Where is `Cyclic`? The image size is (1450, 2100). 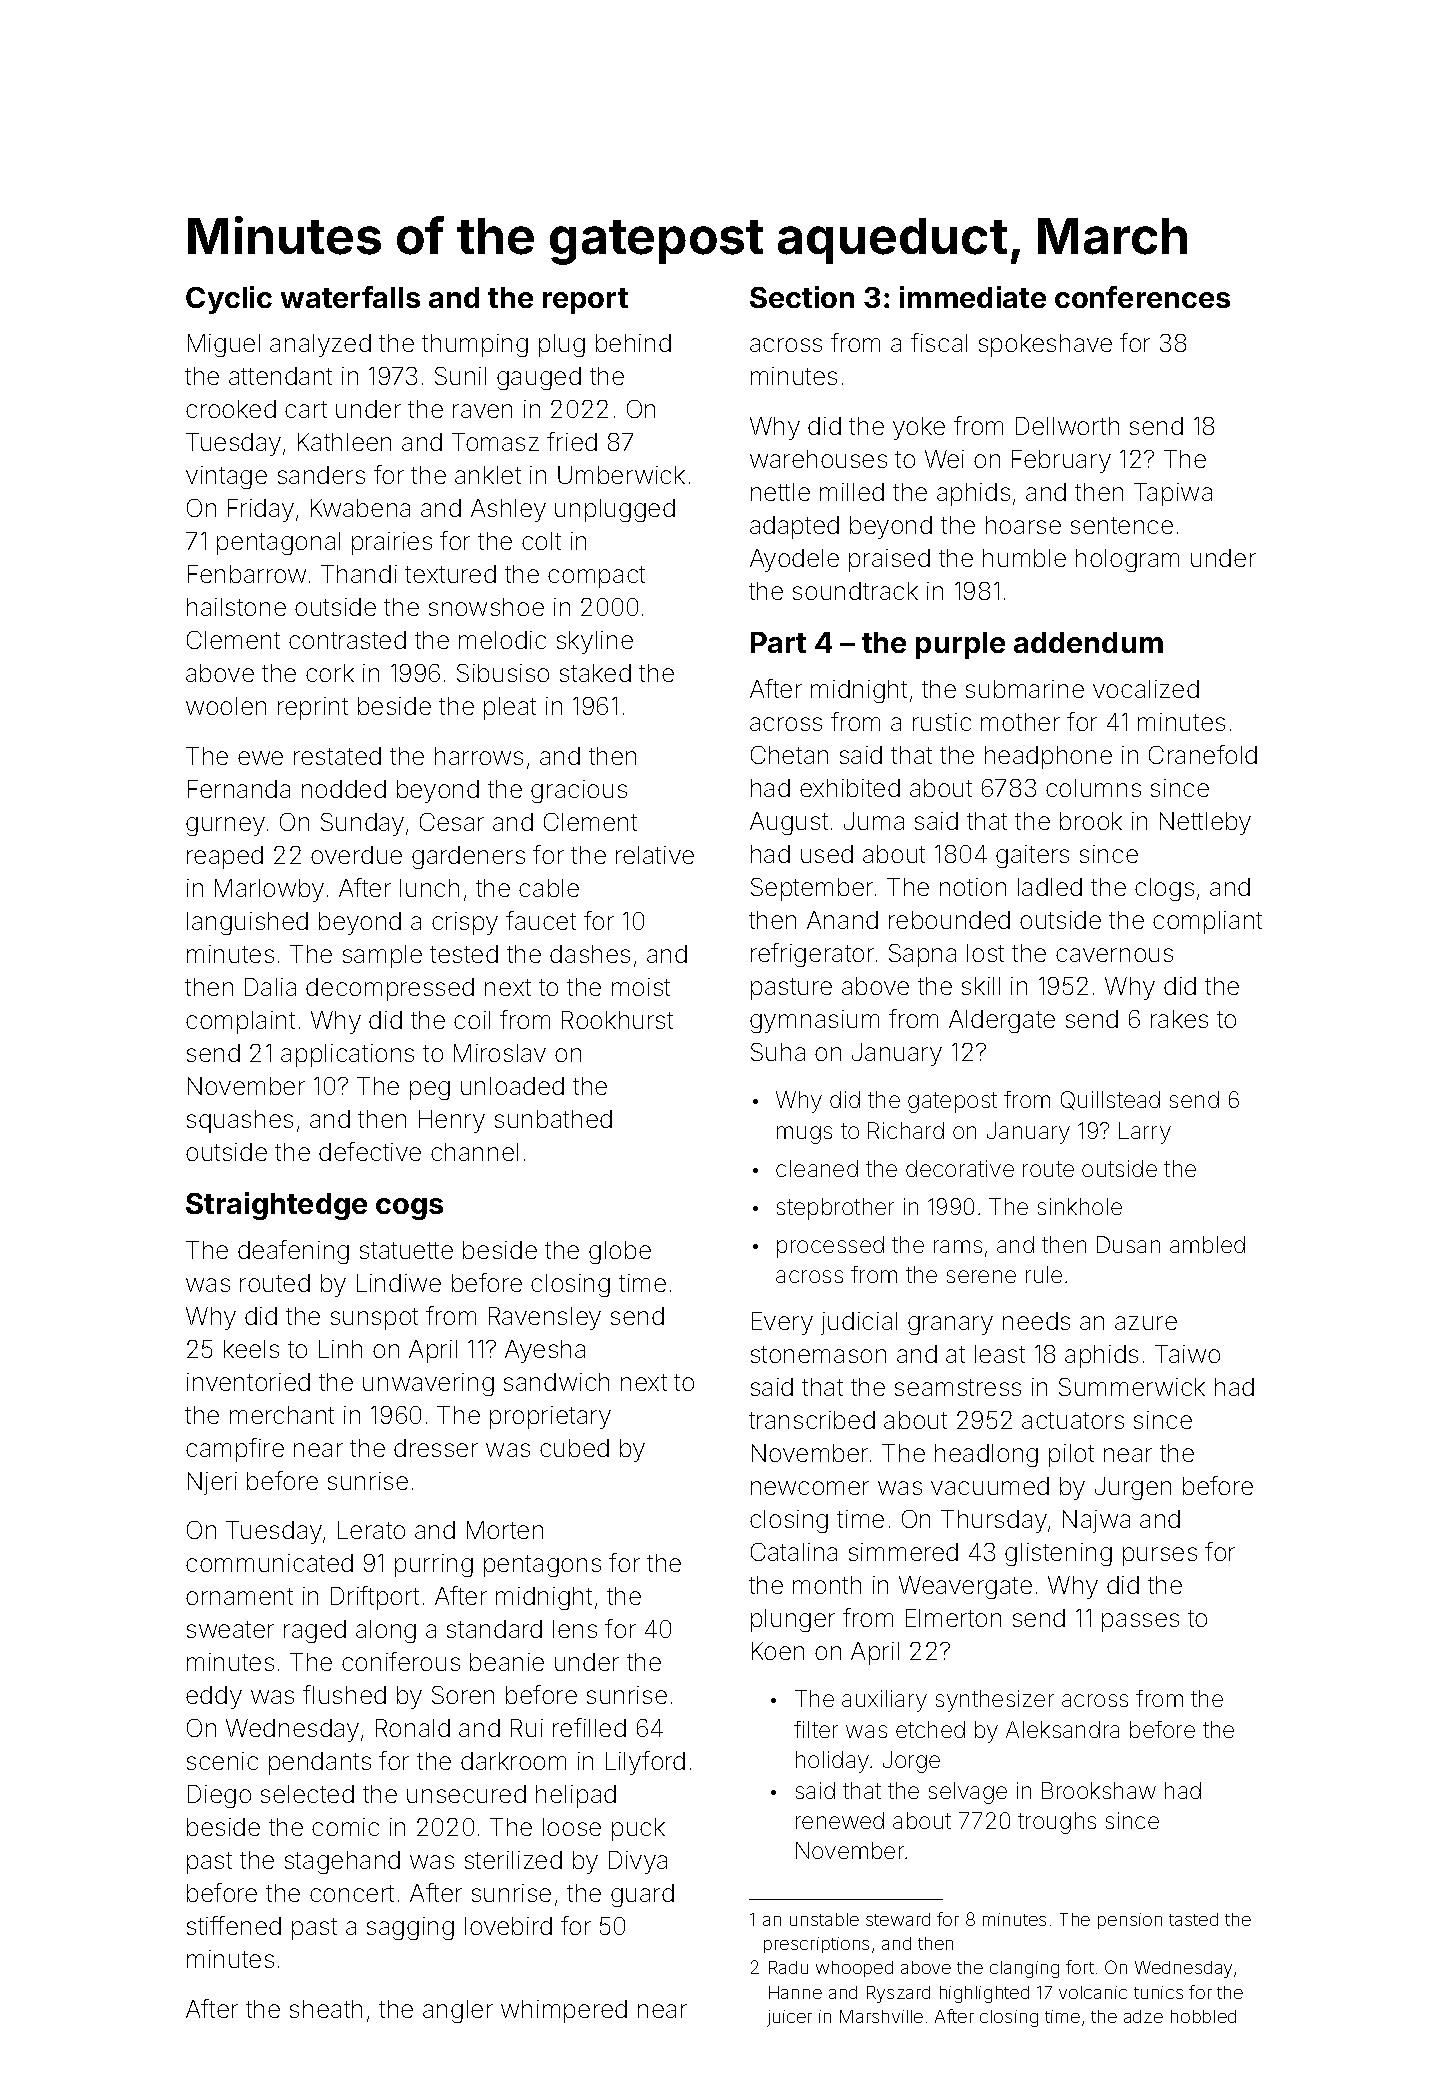 Cyclic is located at coordinates (229, 300).
